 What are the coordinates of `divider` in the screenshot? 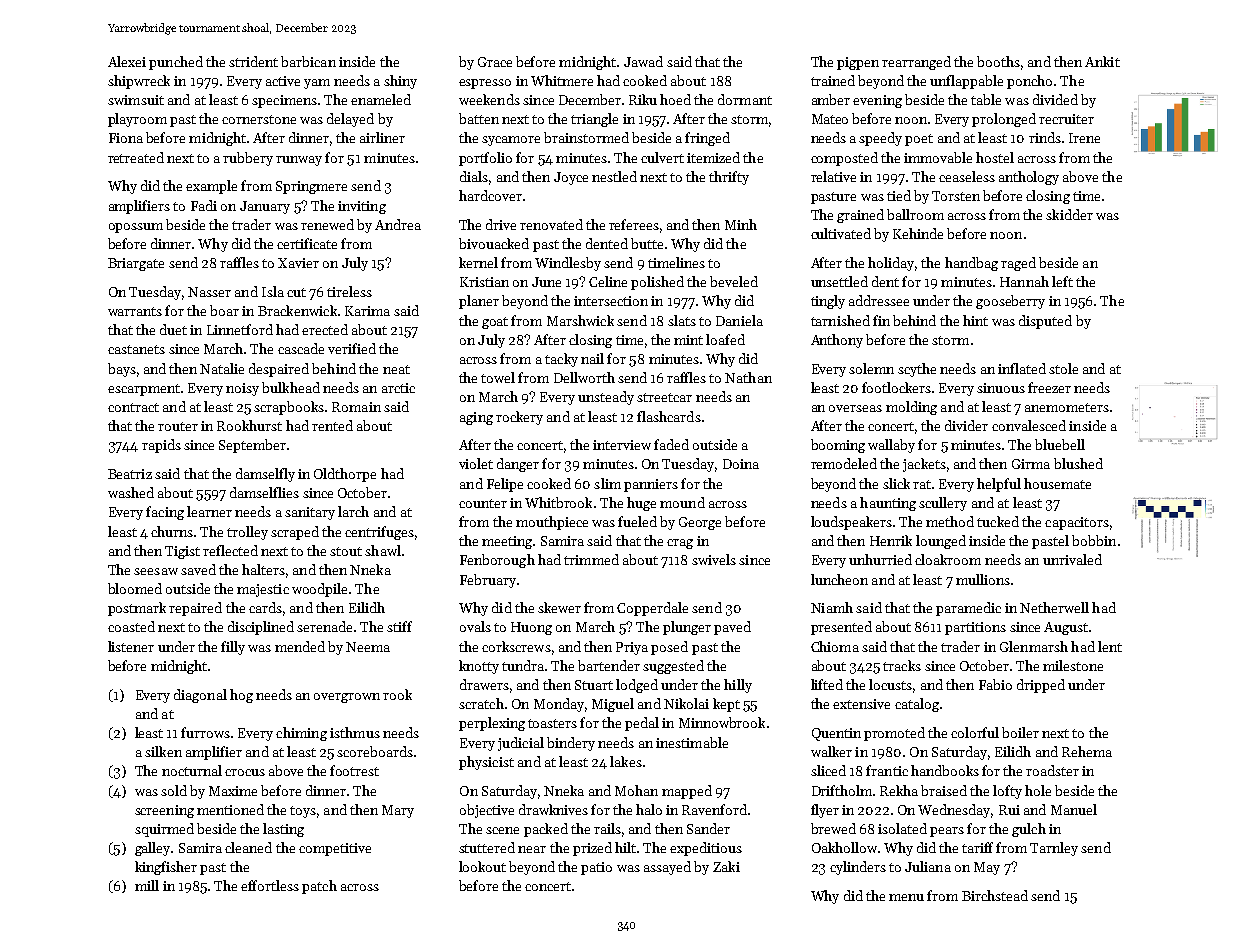 It's located at (966, 425).
